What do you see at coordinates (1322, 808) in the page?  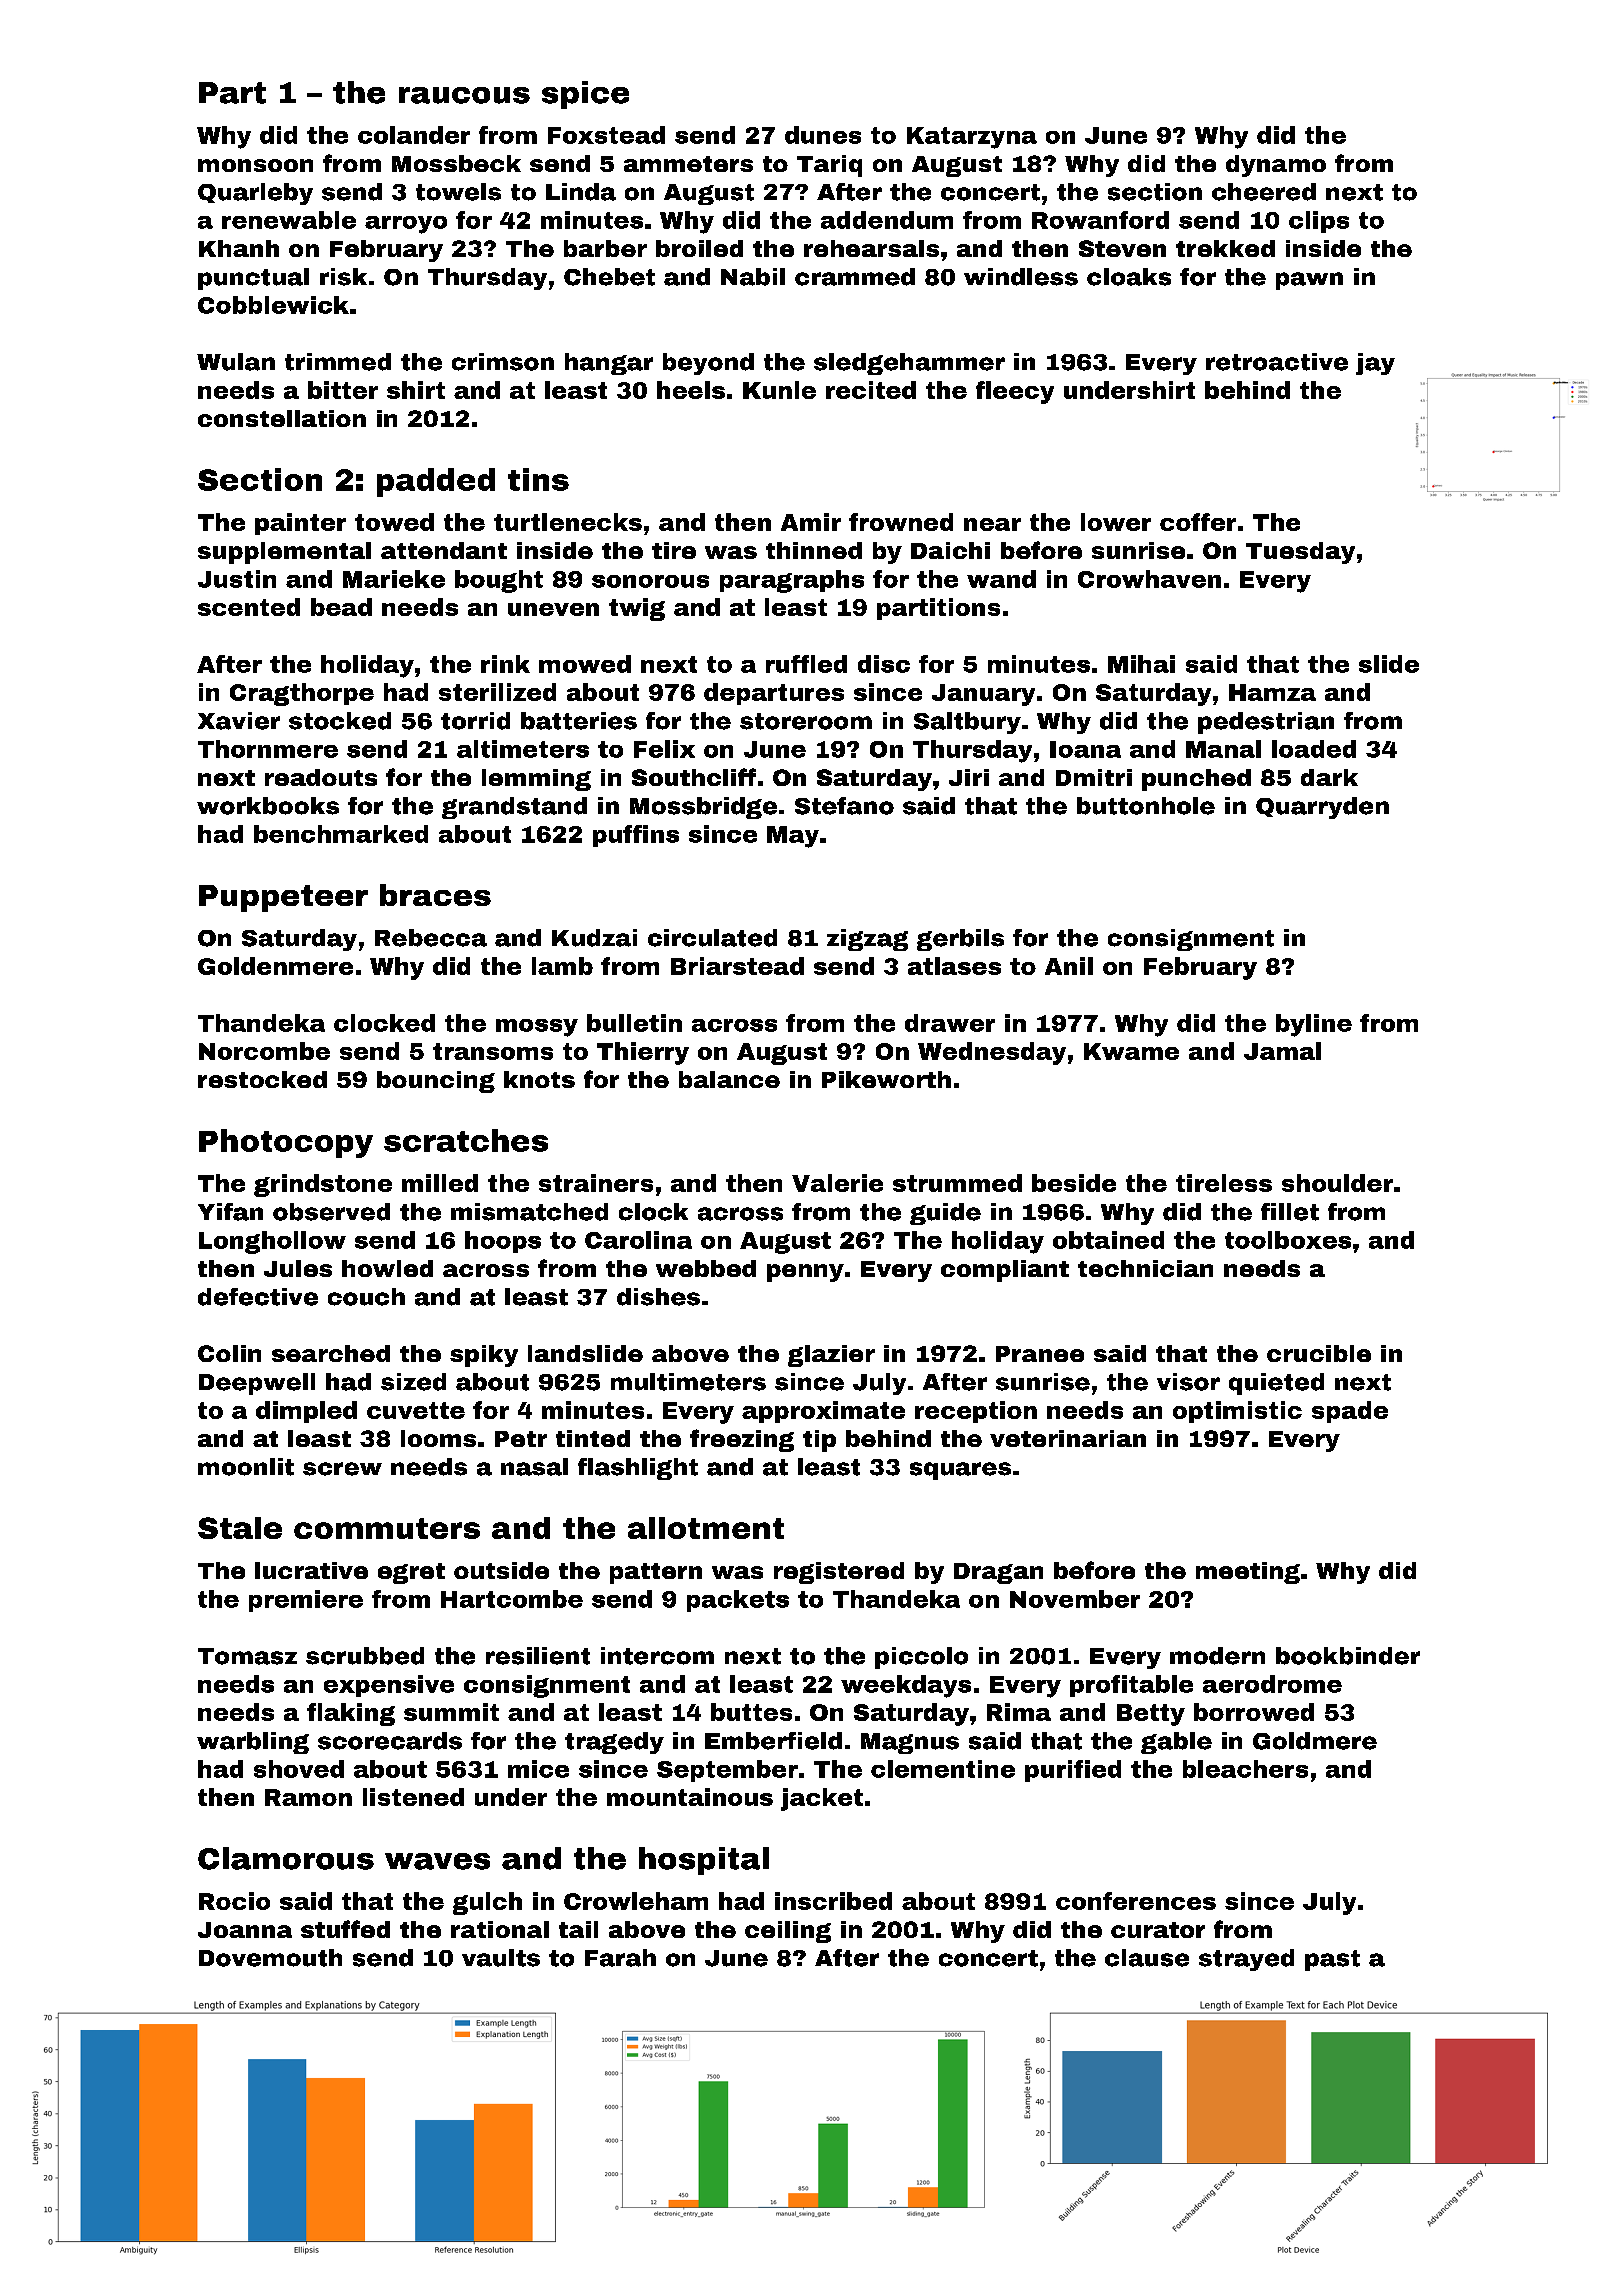 I see `Quarryden` at bounding box center [1322, 808].
